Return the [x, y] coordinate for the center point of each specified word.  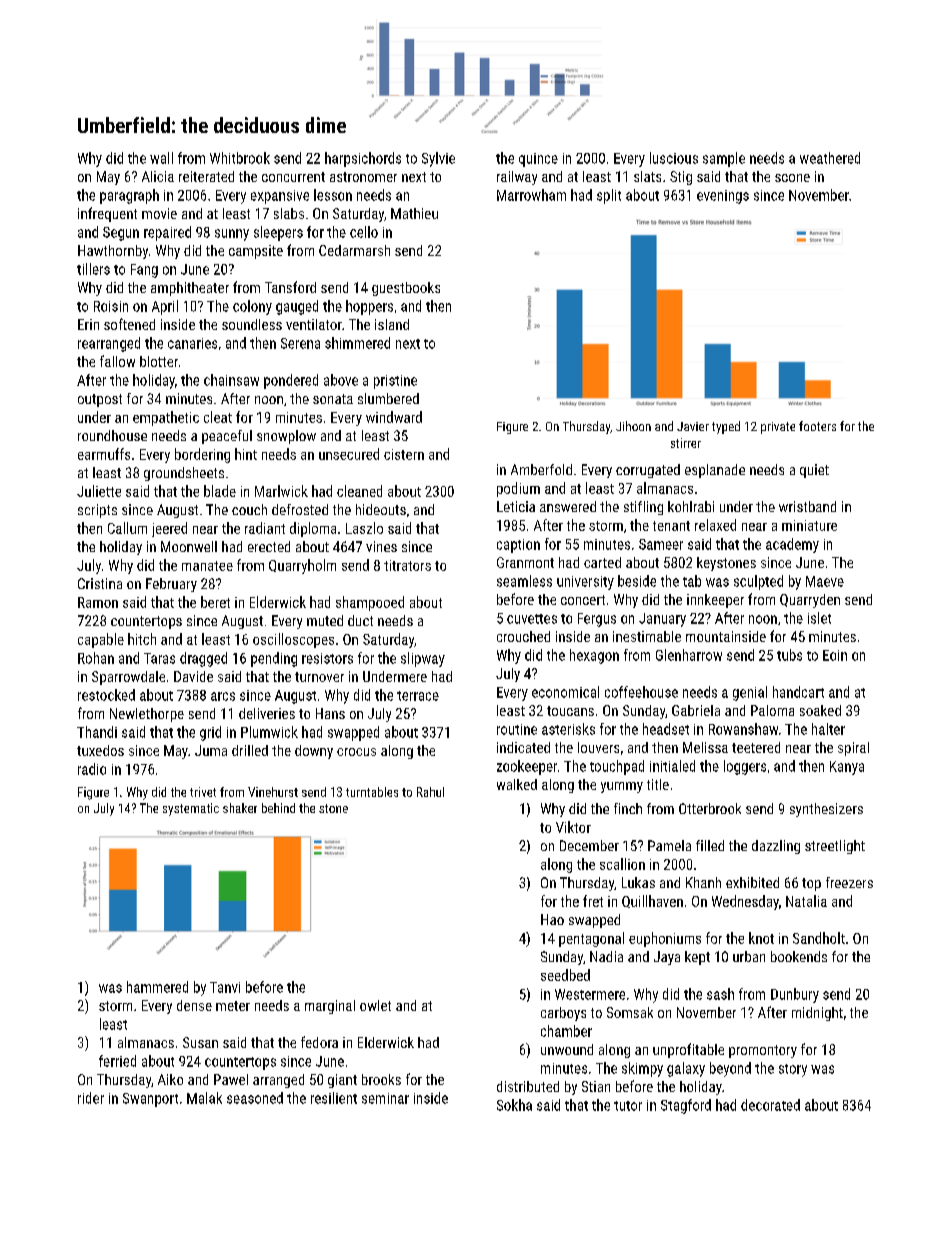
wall [161, 158]
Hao [552, 919]
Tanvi [225, 987]
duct [360, 620]
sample [724, 159]
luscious [674, 158]
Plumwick [269, 732]
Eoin [835, 655]
